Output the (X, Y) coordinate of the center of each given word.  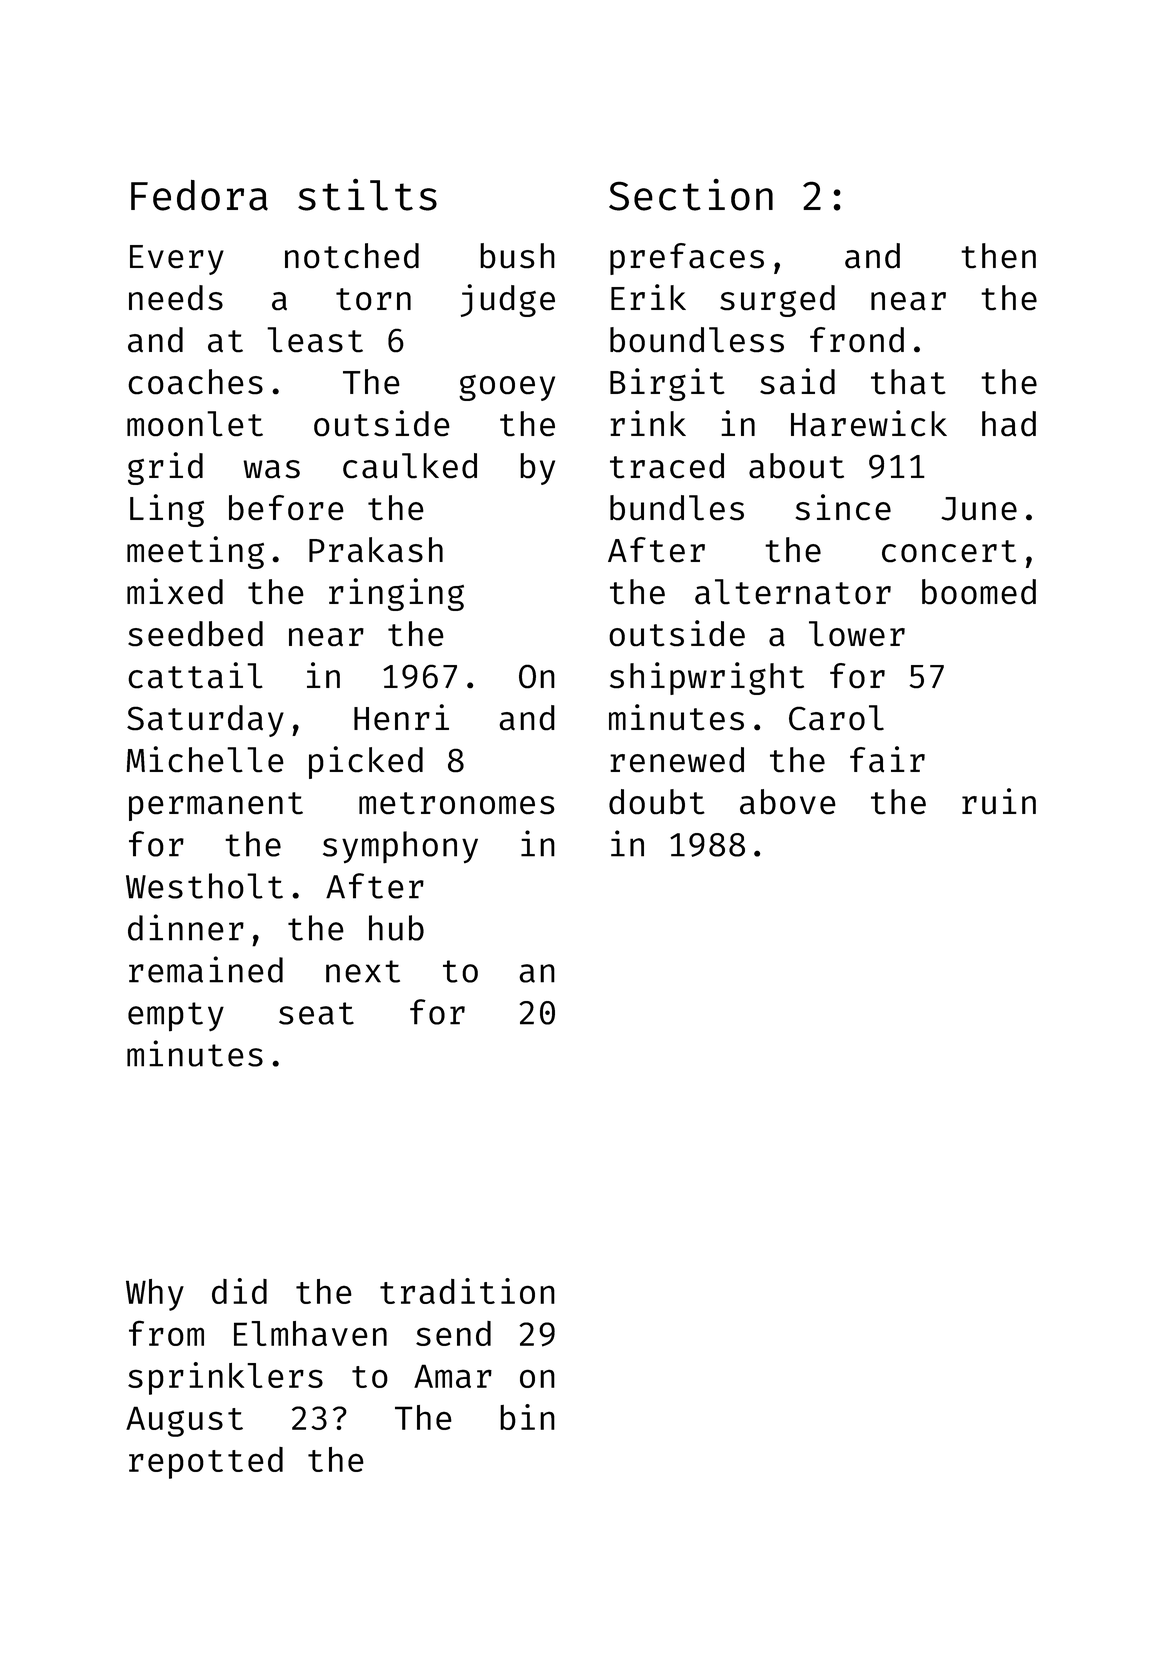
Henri (401, 717)
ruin (999, 801)
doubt (657, 802)
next (363, 971)
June (979, 509)
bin (527, 1417)
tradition (467, 1291)
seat (316, 1013)
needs (176, 298)
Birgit (667, 384)
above (788, 802)
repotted (206, 1463)
